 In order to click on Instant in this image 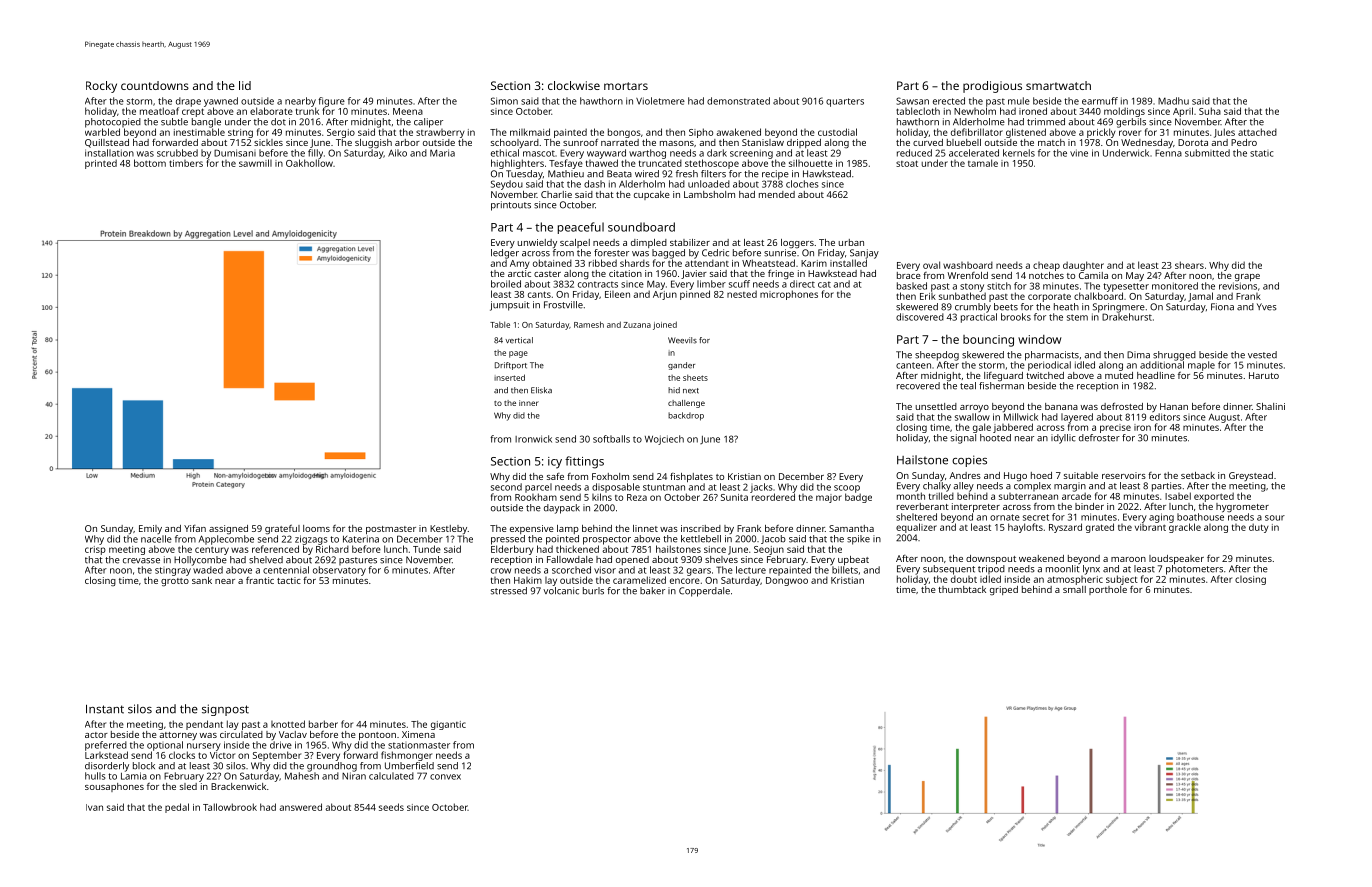, I will do `click(105, 709)`.
